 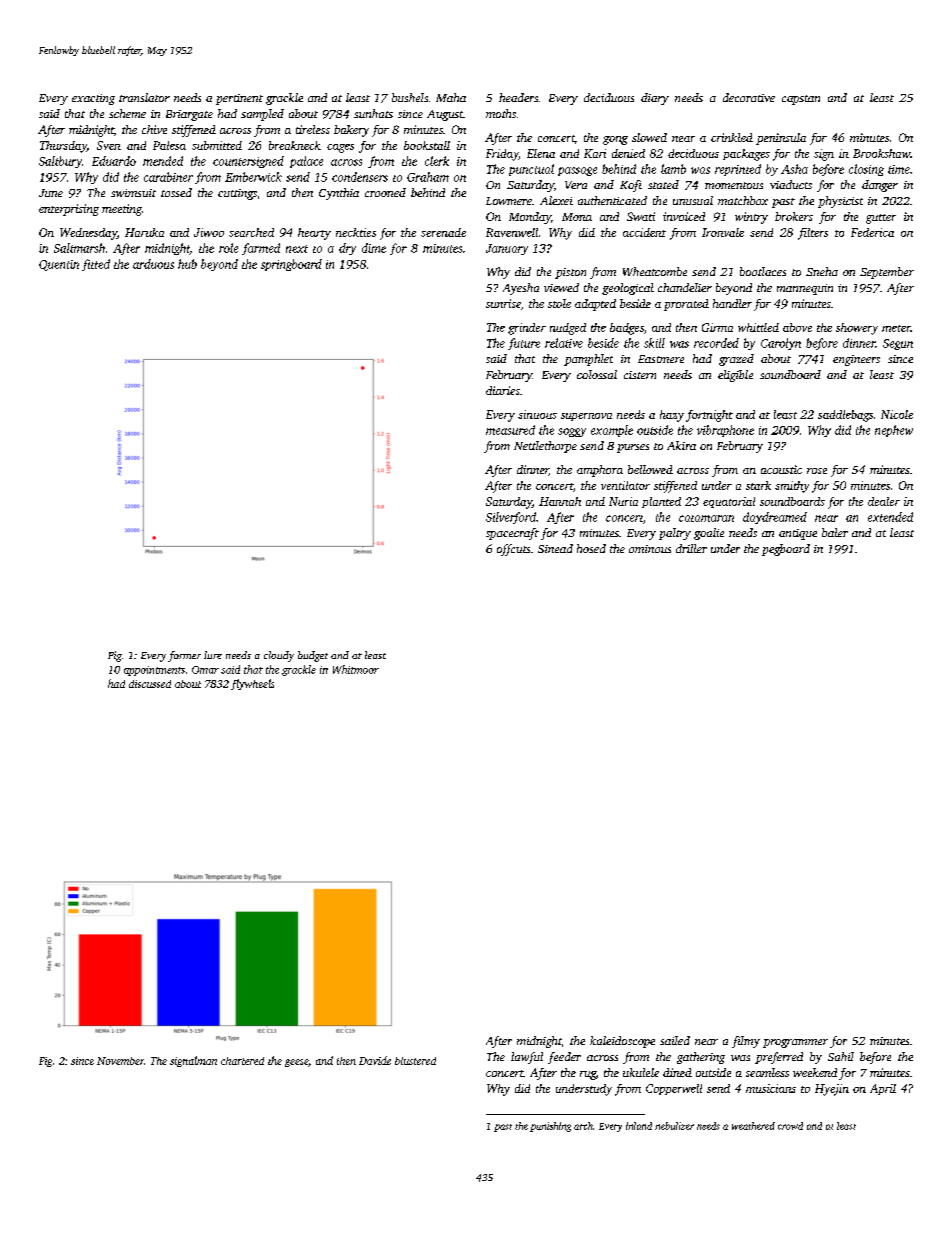 I want to click on baler, so click(x=835, y=532).
